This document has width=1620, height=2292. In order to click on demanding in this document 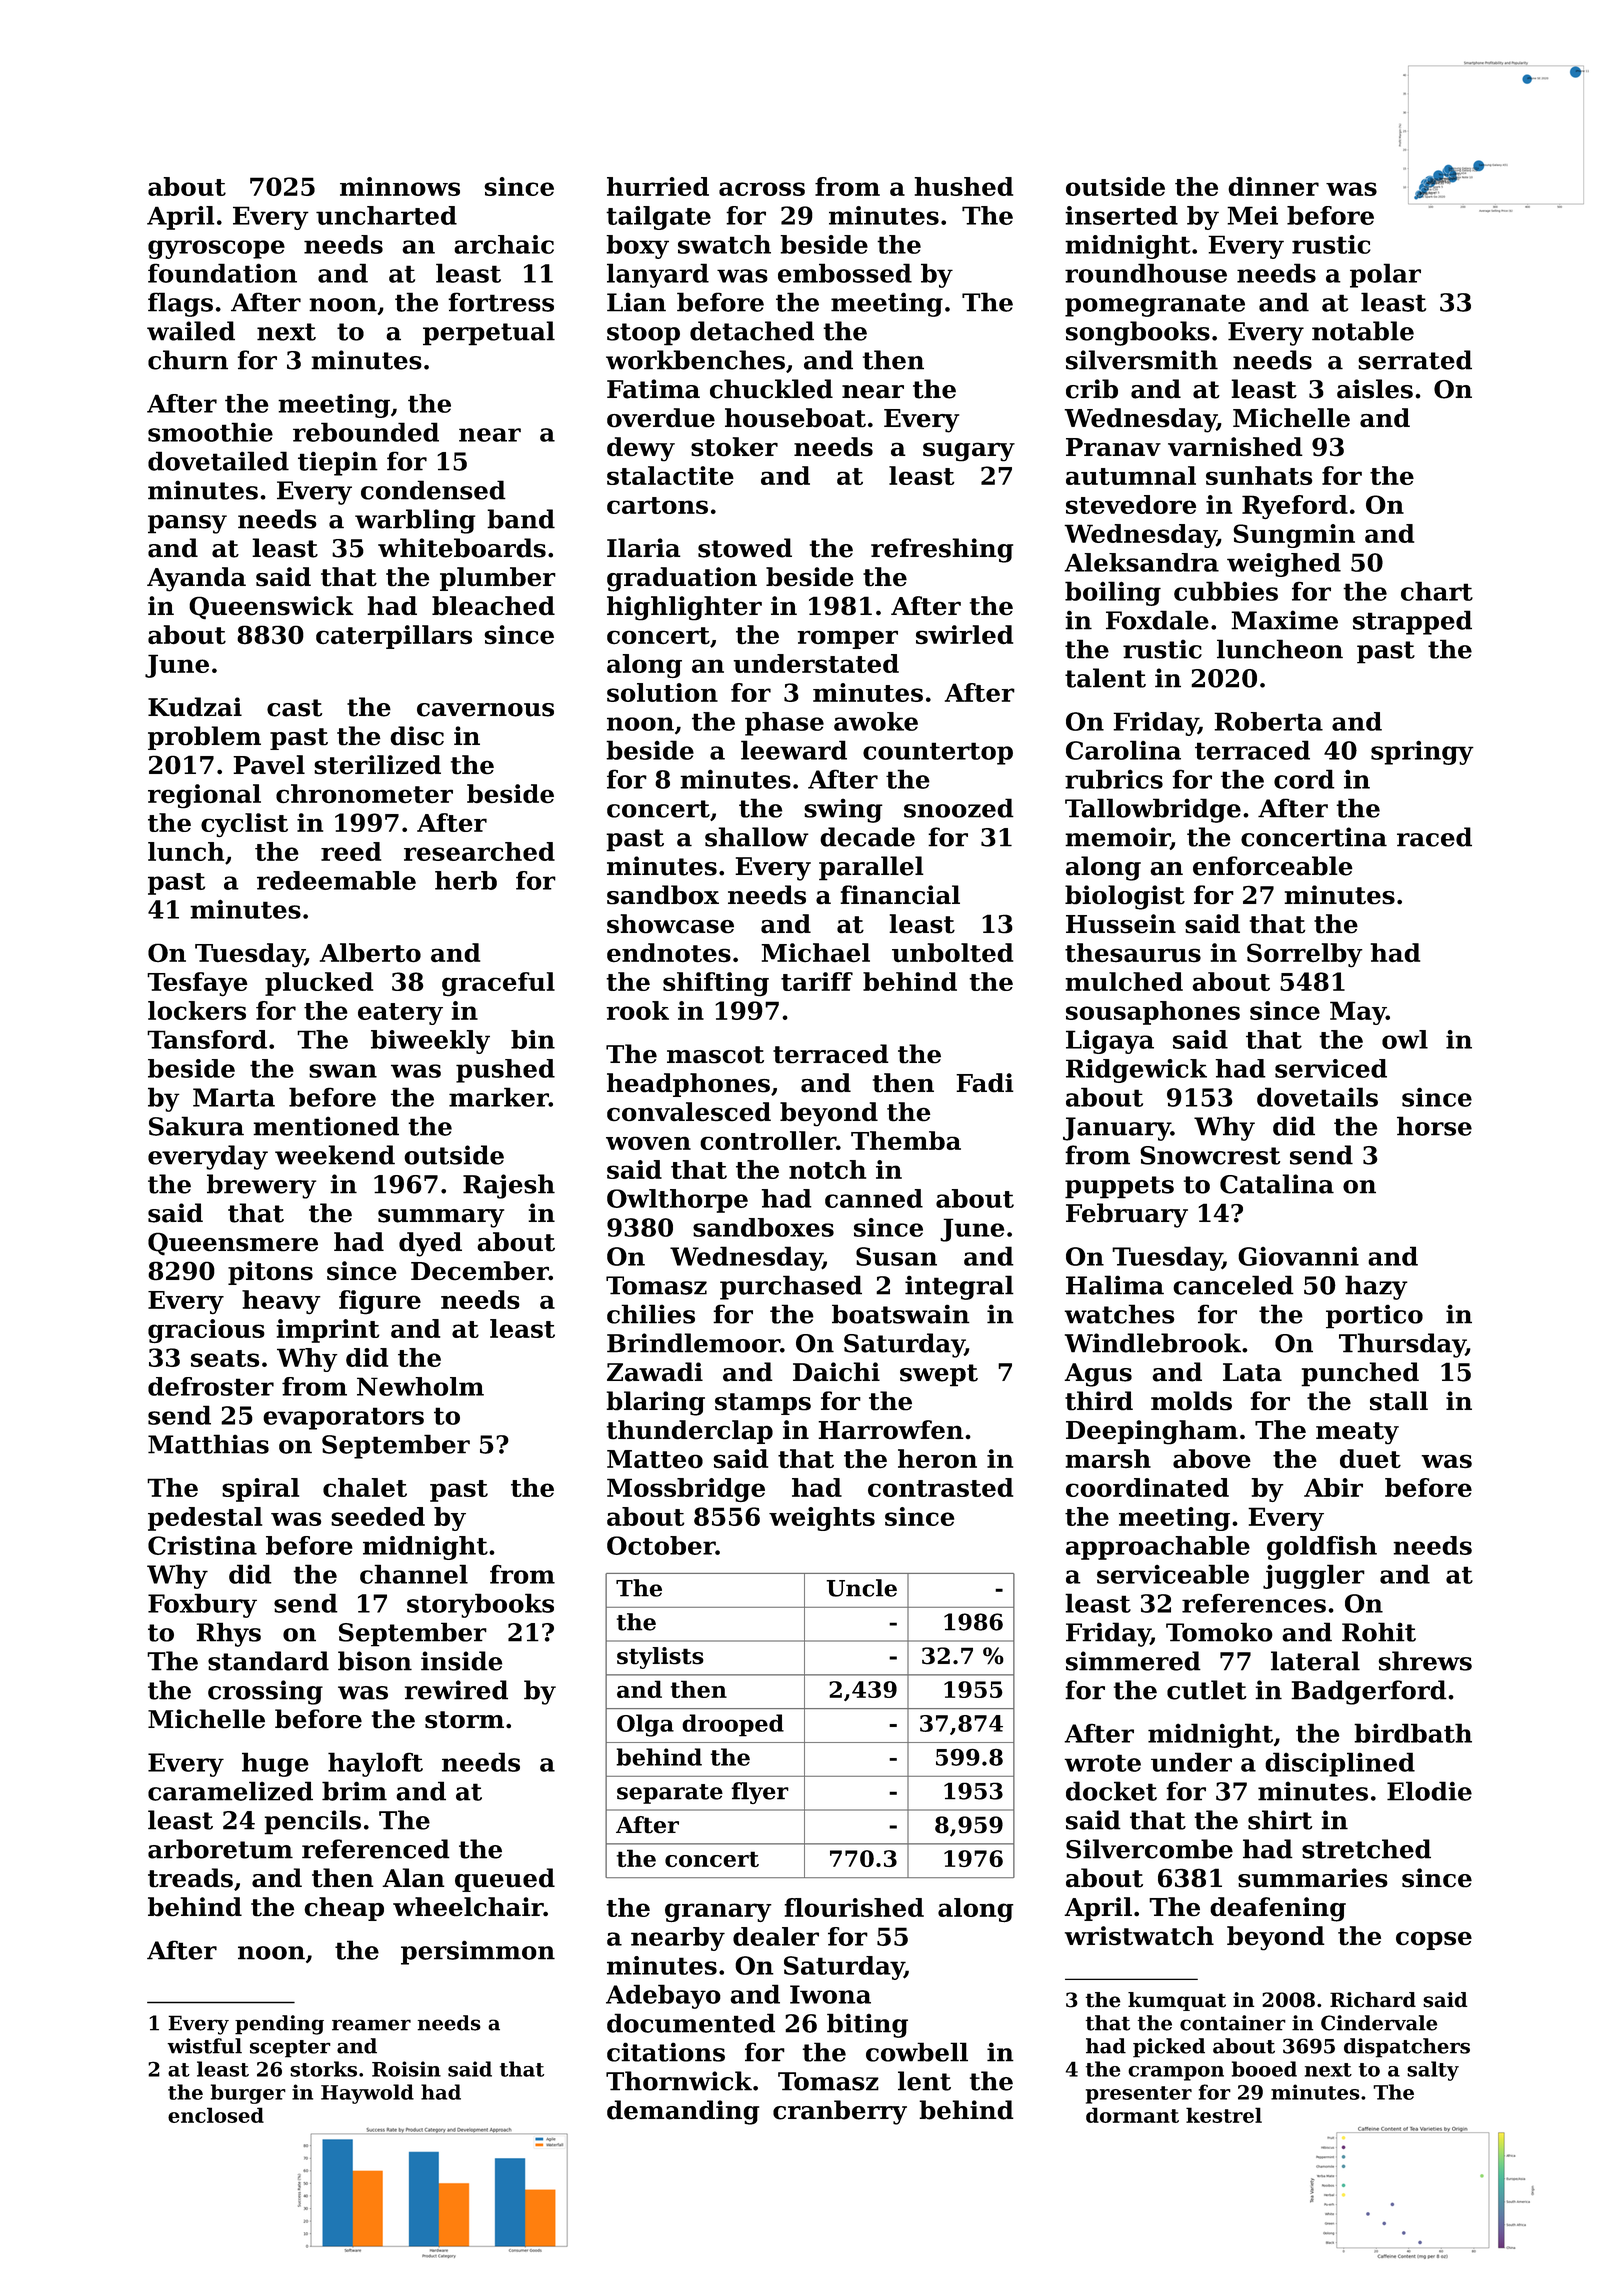, I will do `click(683, 2112)`.
